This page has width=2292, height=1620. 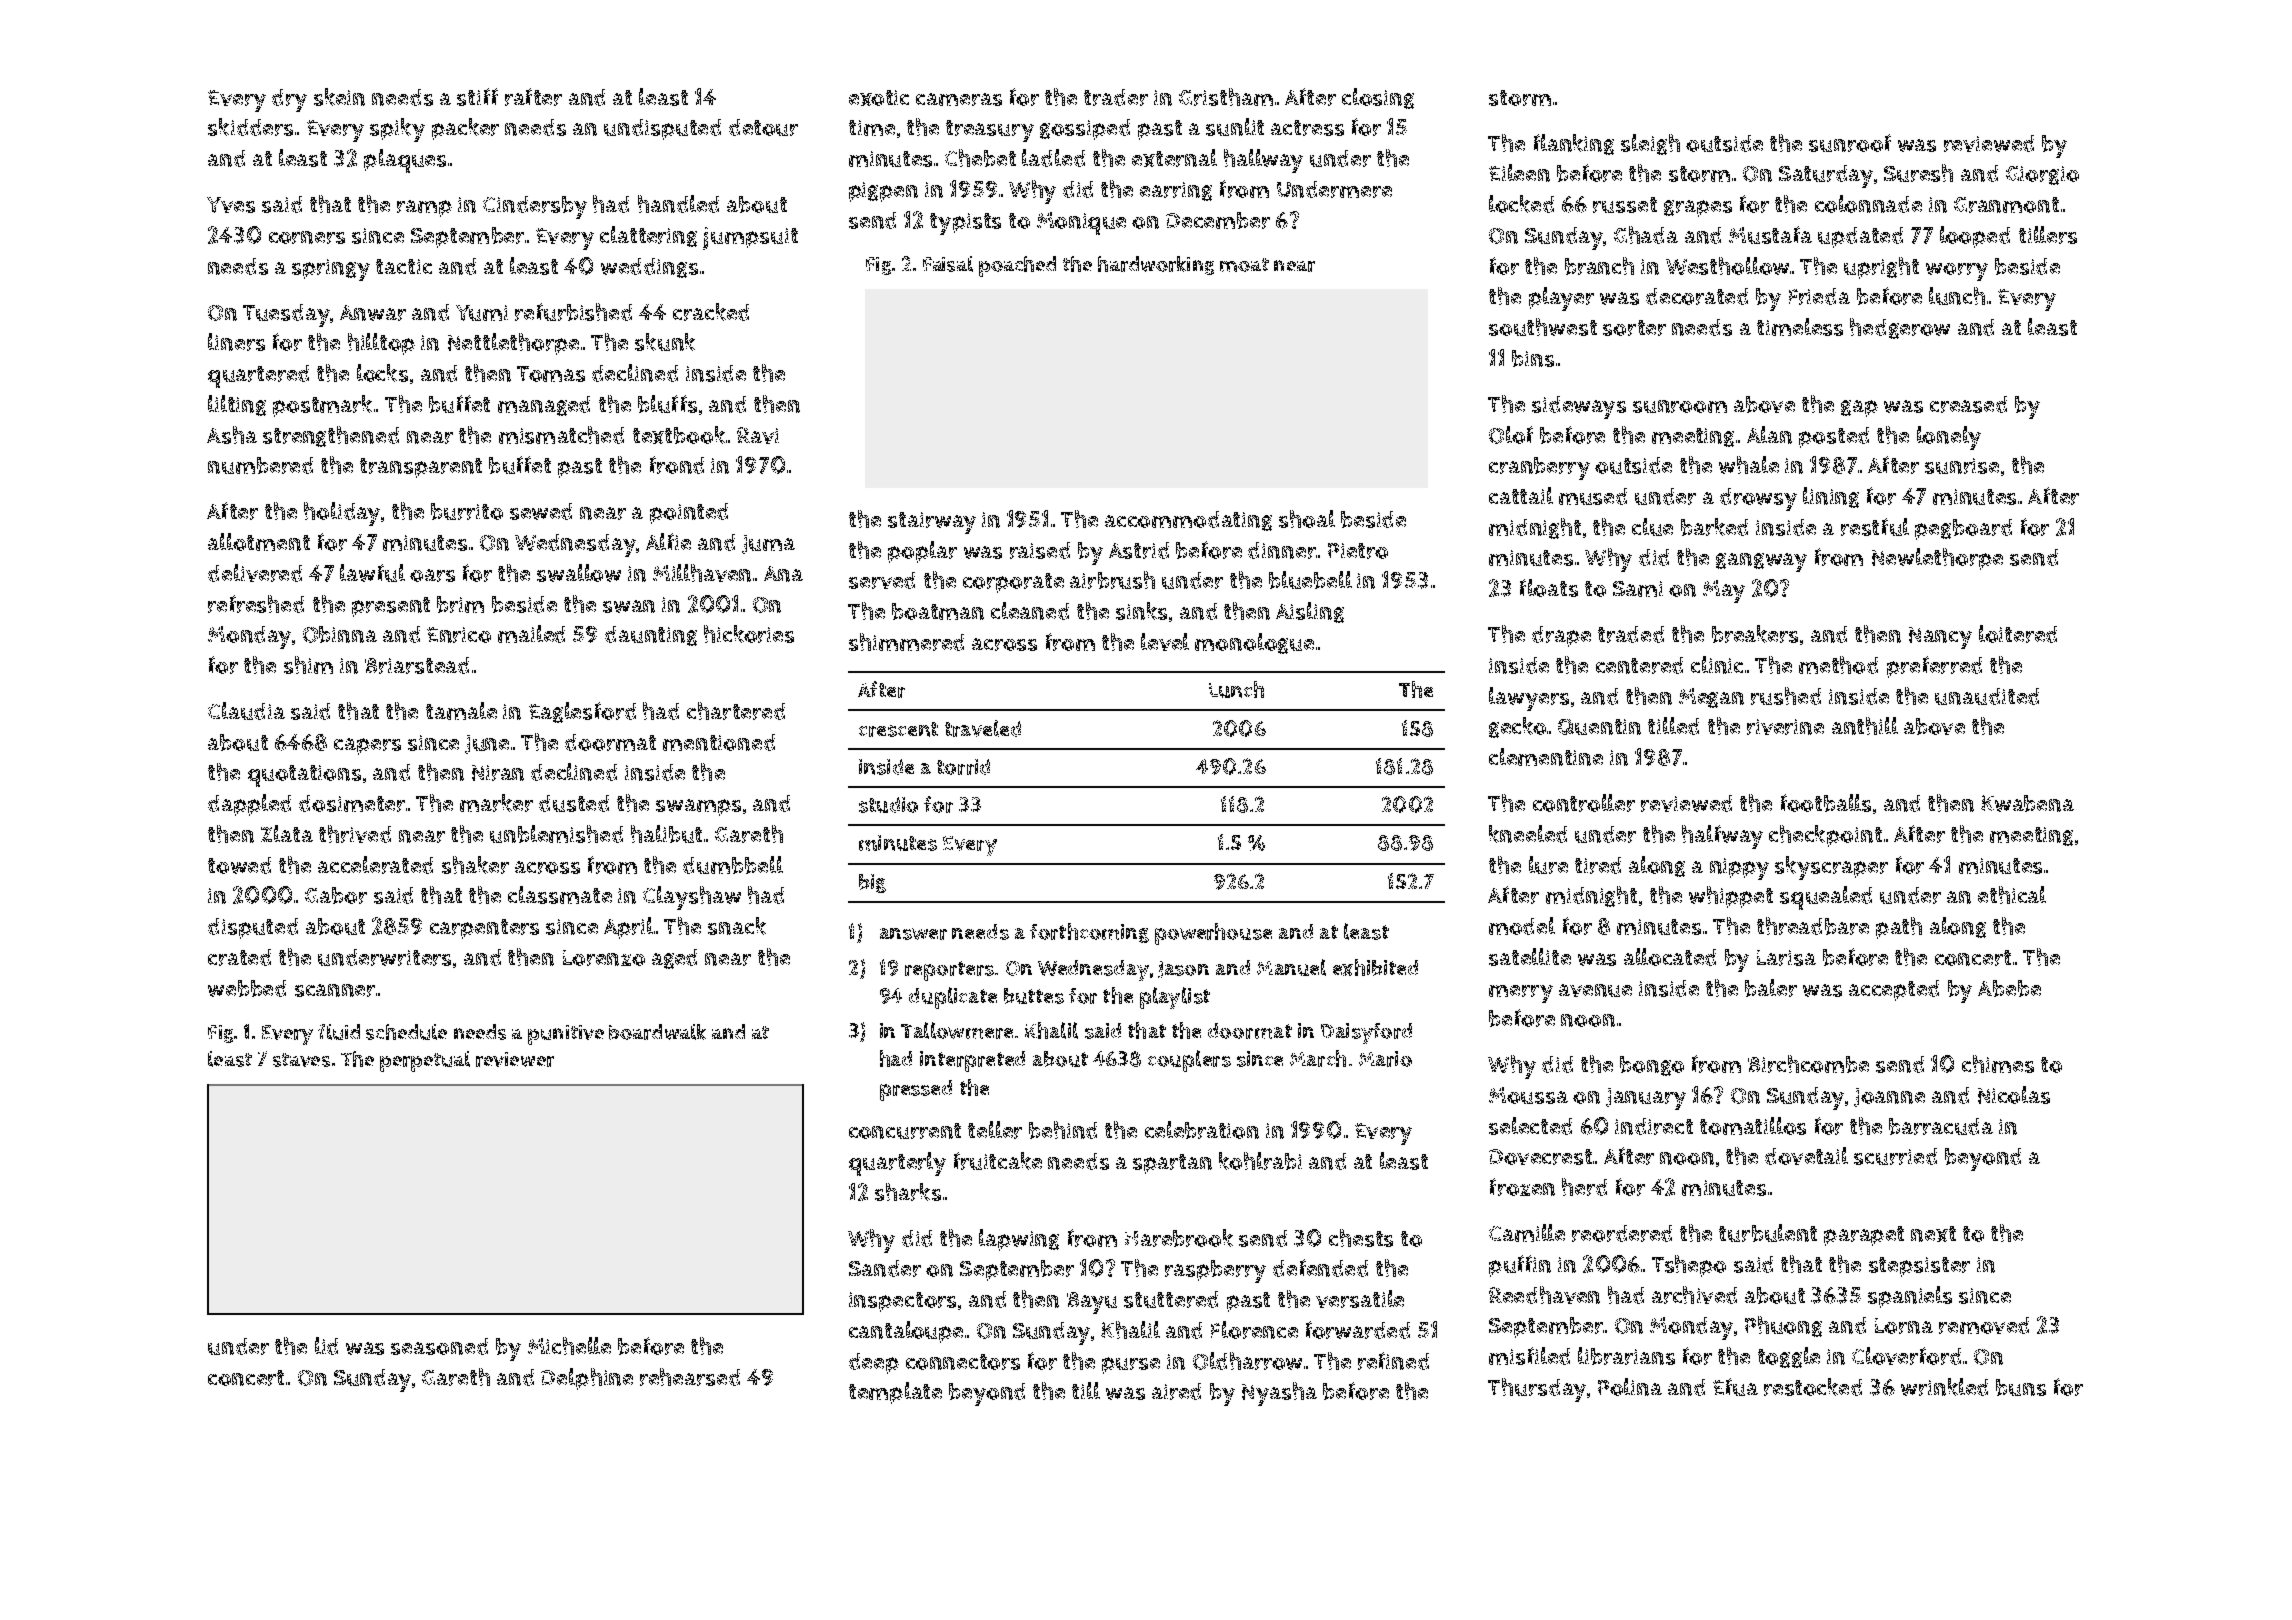 What do you see at coordinates (1975, 237) in the page?
I see `looped` at bounding box center [1975, 237].
